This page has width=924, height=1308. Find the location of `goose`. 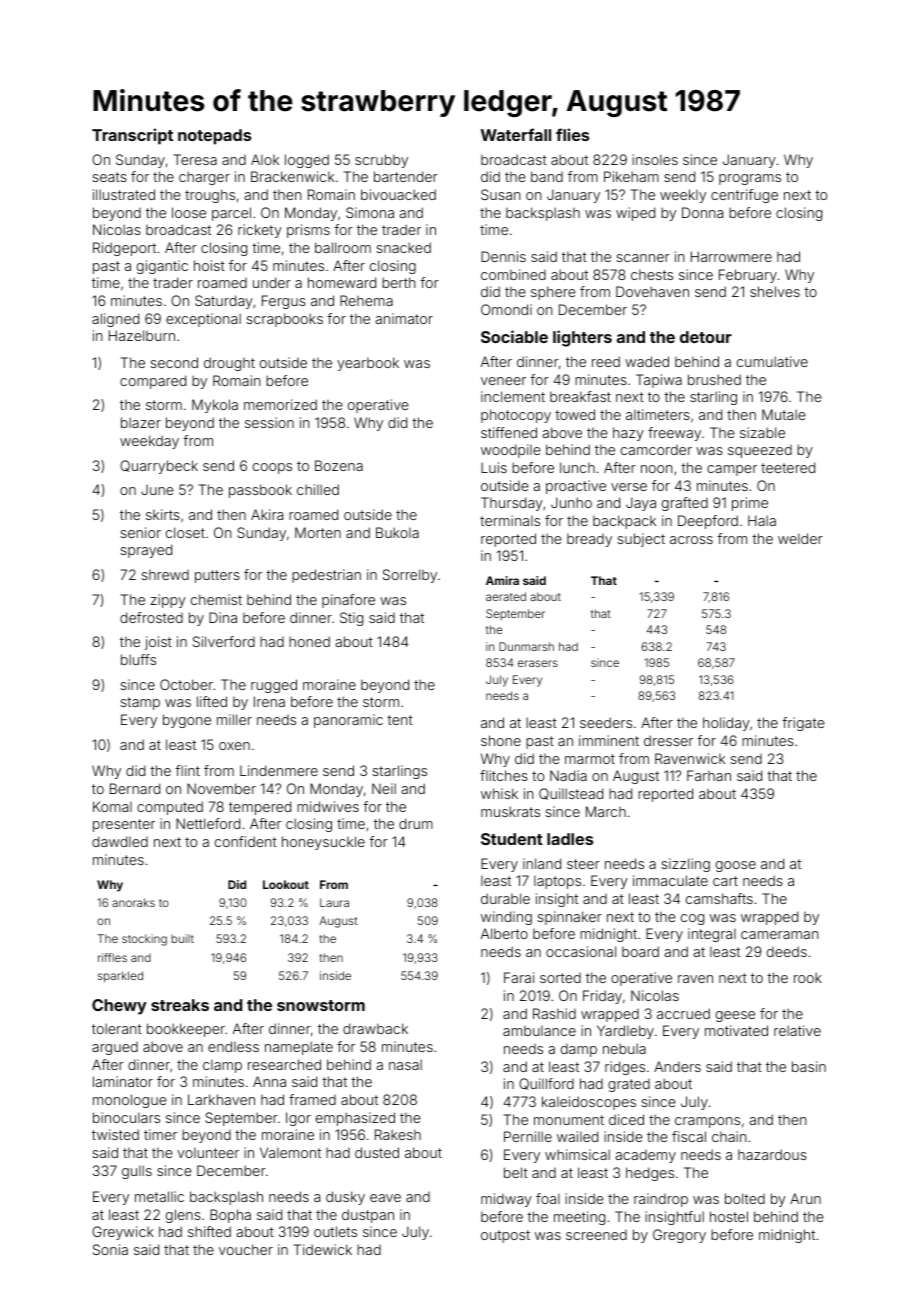

goose is located at coordinates (736, 866).
